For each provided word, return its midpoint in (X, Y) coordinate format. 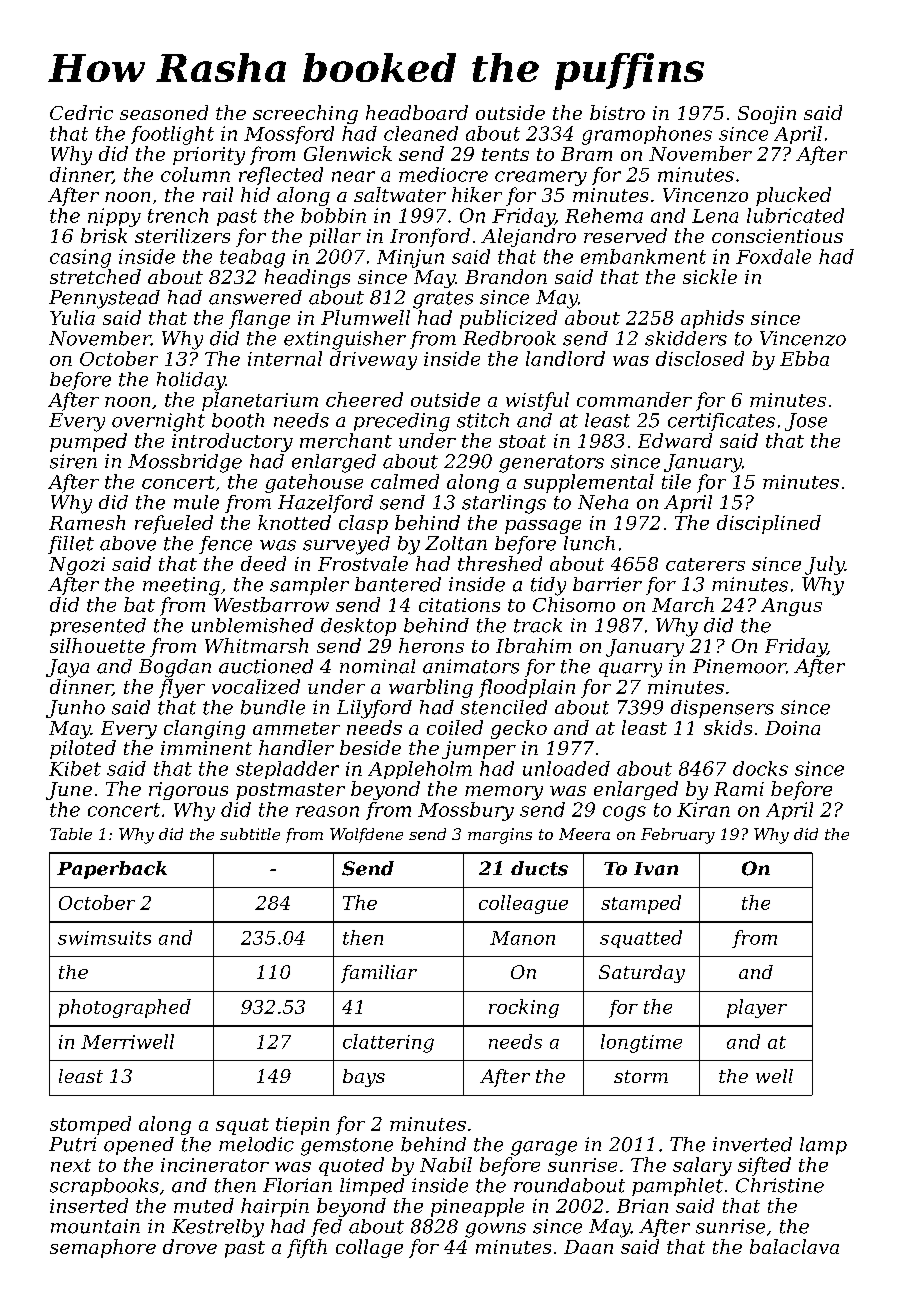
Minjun (410, 258)
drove (190, 1246)
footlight (172, 135)
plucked (793, 196)
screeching (305, 114)
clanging (204, 729)
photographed (125, 1008)
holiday (191, 381)
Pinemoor (739, 666)
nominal (377, 666)
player (757, 1008)
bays (364, 1078)
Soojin (767, 115)
